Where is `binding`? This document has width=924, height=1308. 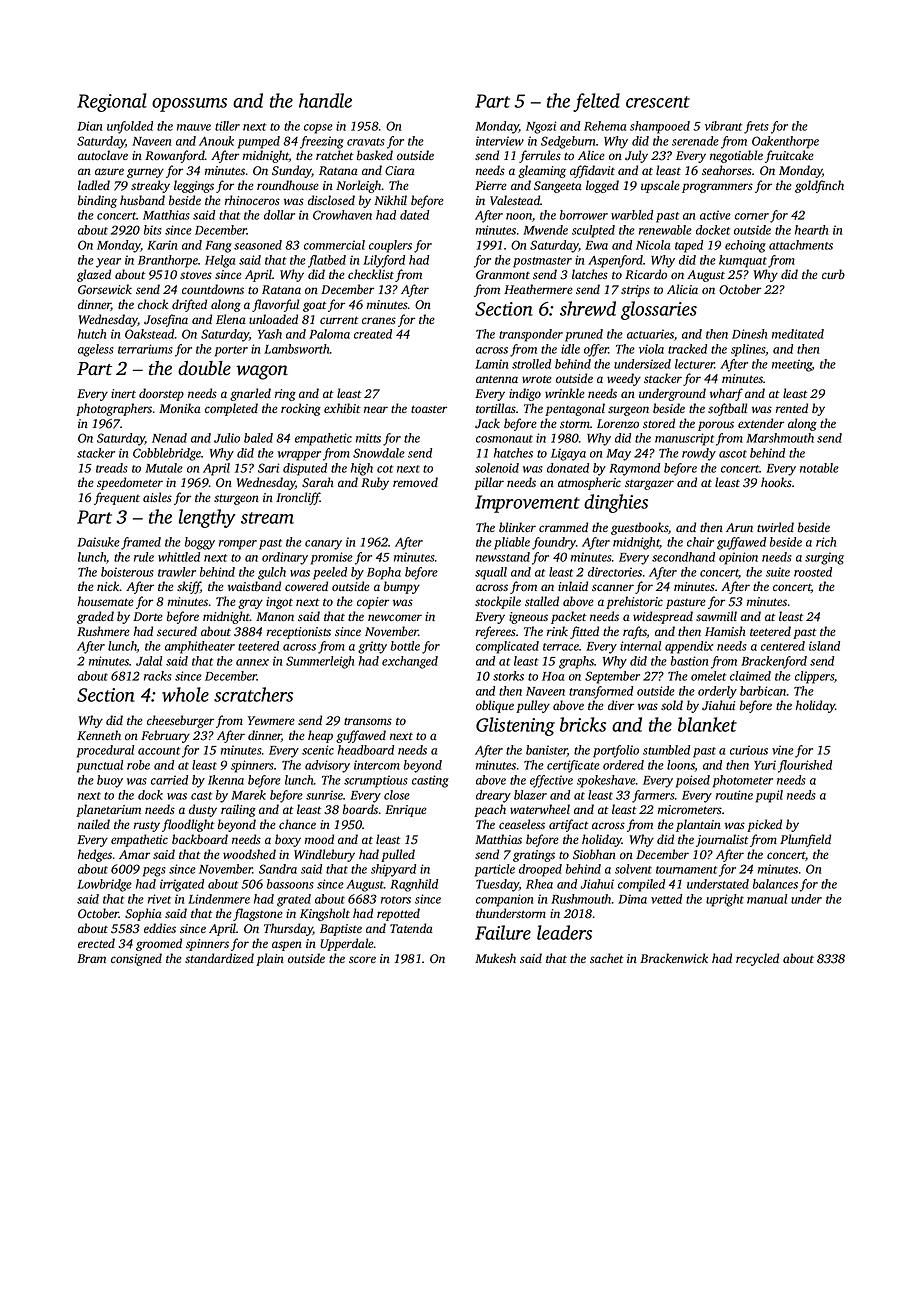
binding is located at coordinates (97, 201).
